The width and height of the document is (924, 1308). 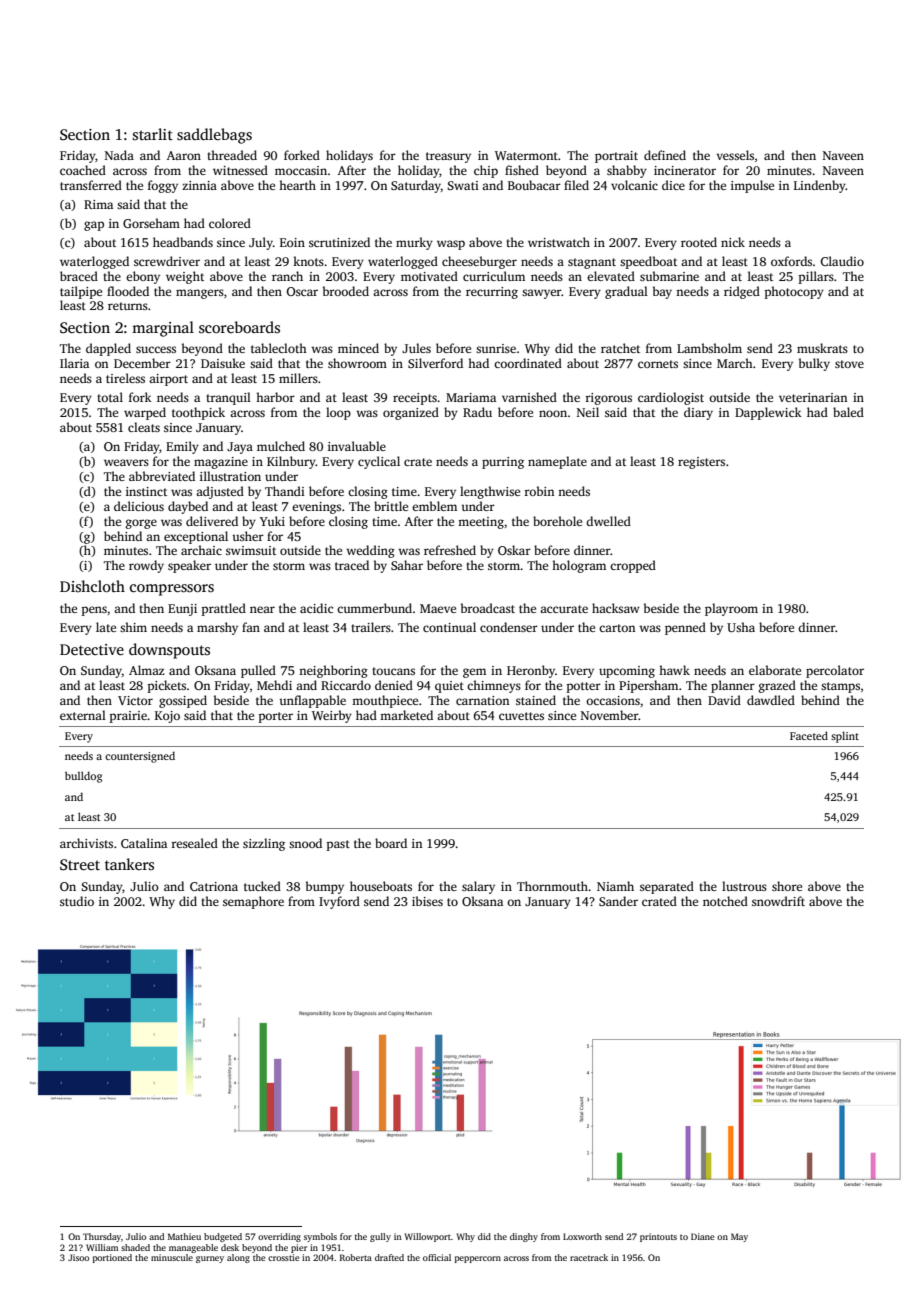 I want to click on budgeted, so click(x=223, y=1237).
